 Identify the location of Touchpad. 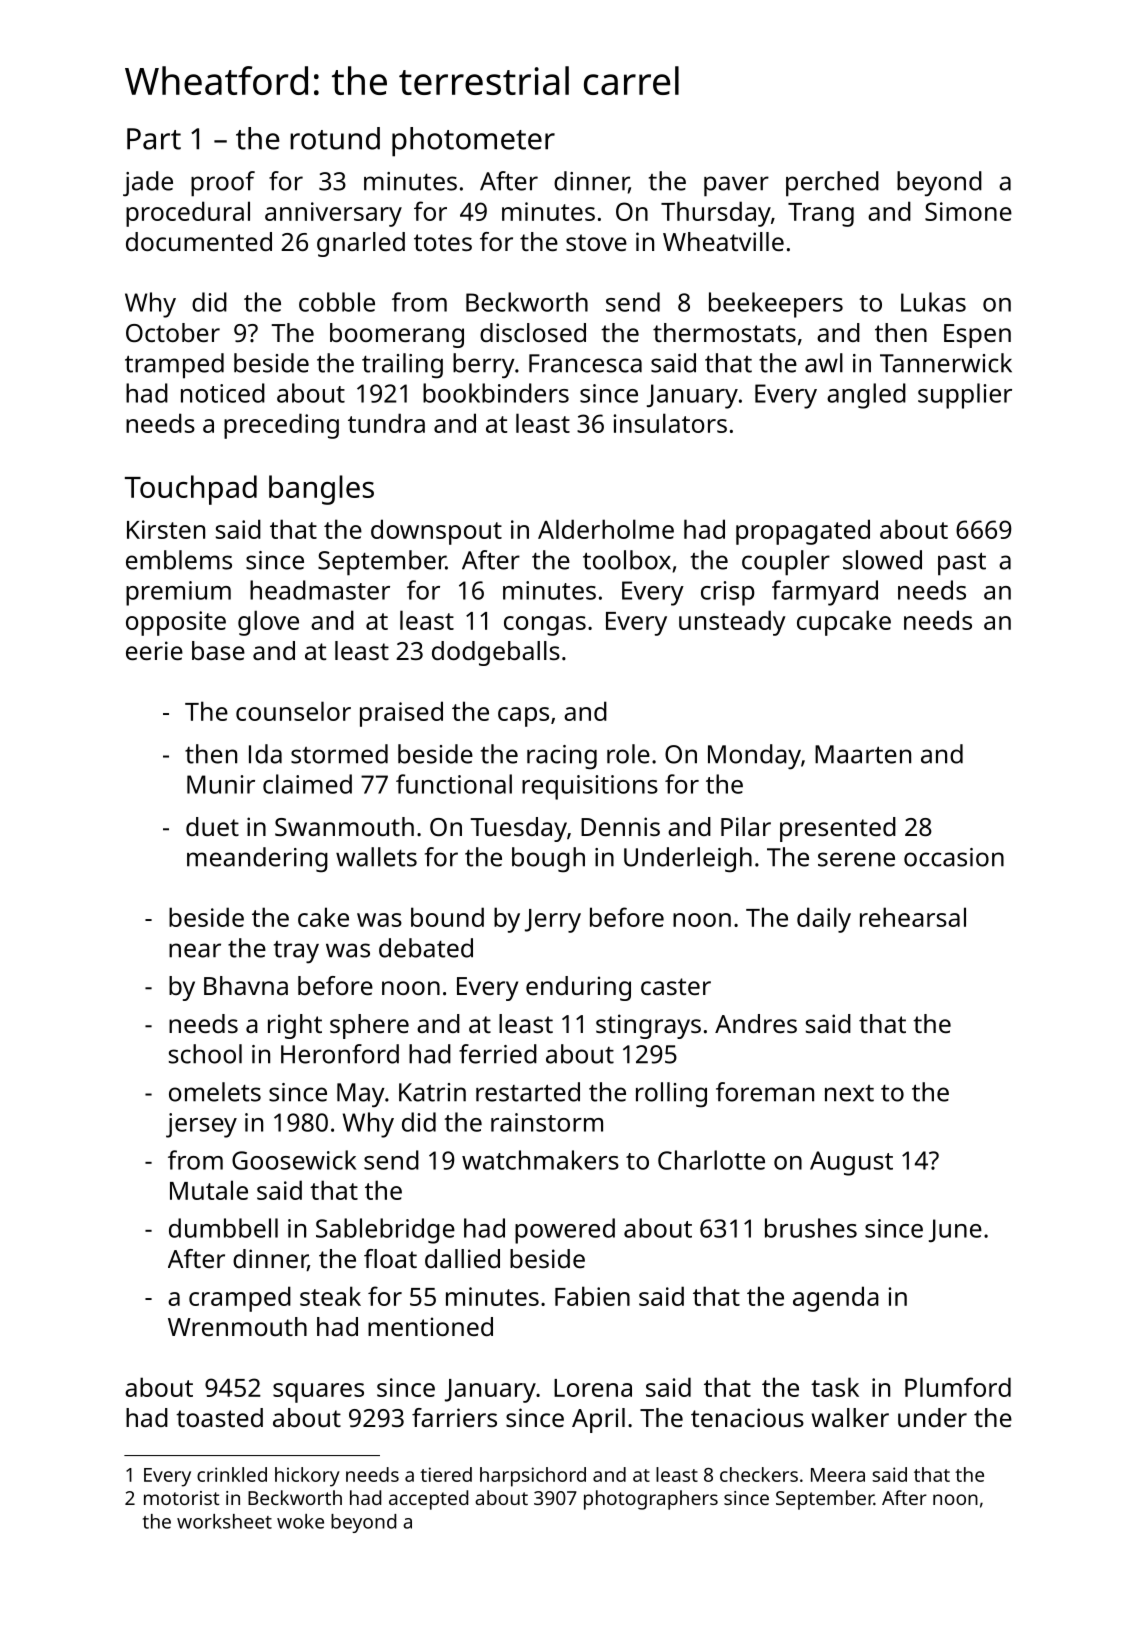
(191, 490).
